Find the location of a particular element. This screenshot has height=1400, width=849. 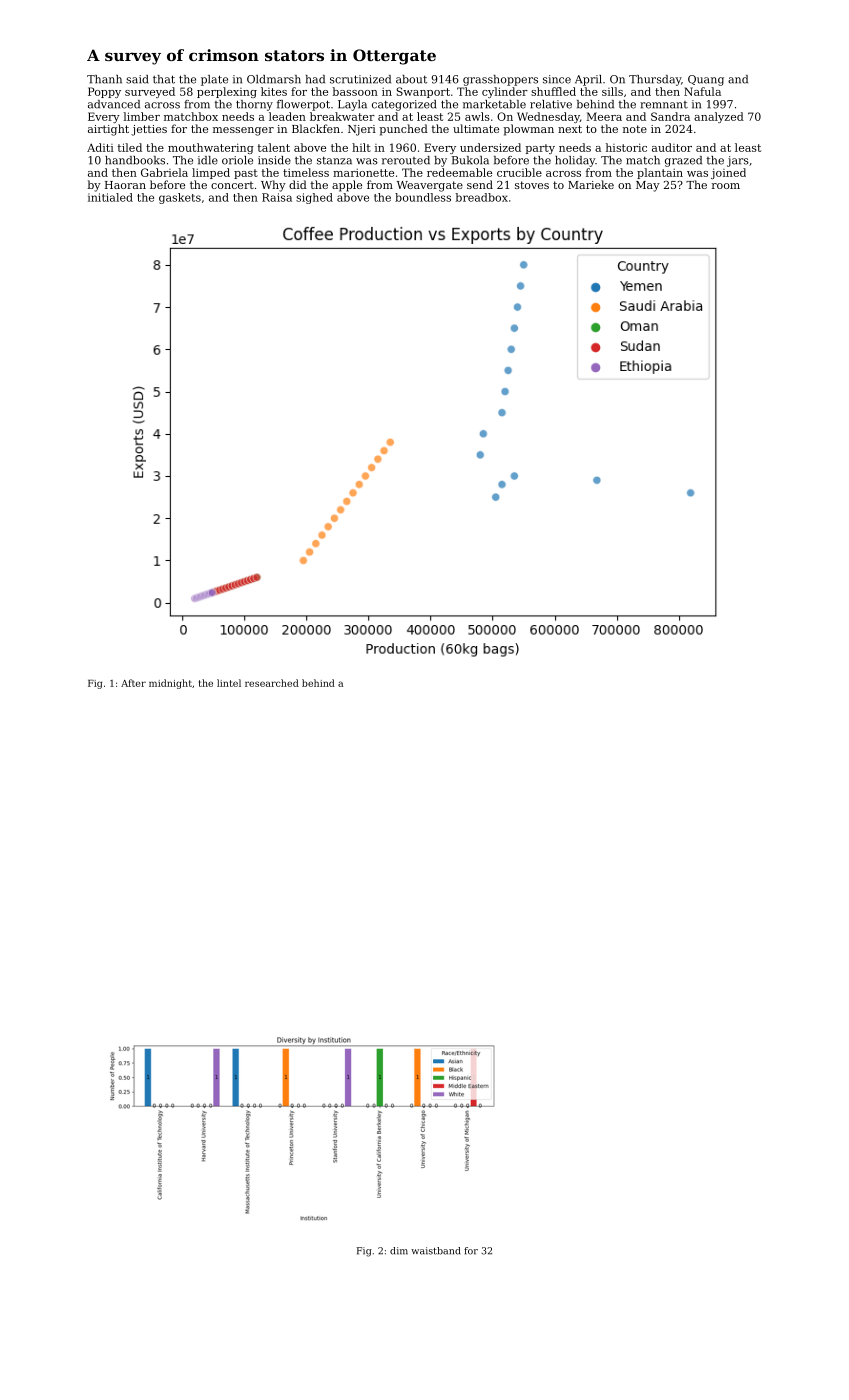

midnight is located at coordinates (170, 684).
